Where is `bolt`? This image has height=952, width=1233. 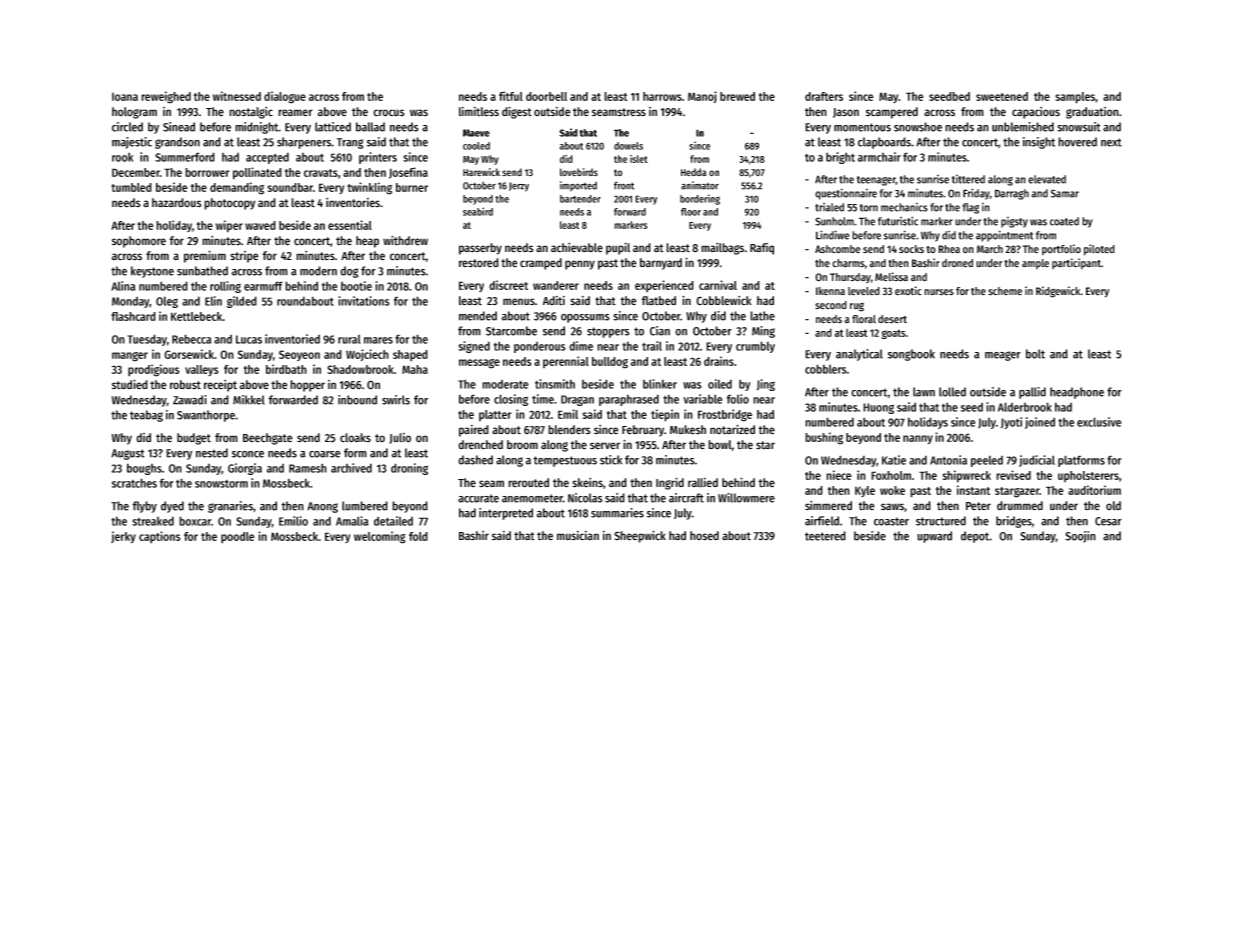
bolt is located at coordinates (1035, 354).
